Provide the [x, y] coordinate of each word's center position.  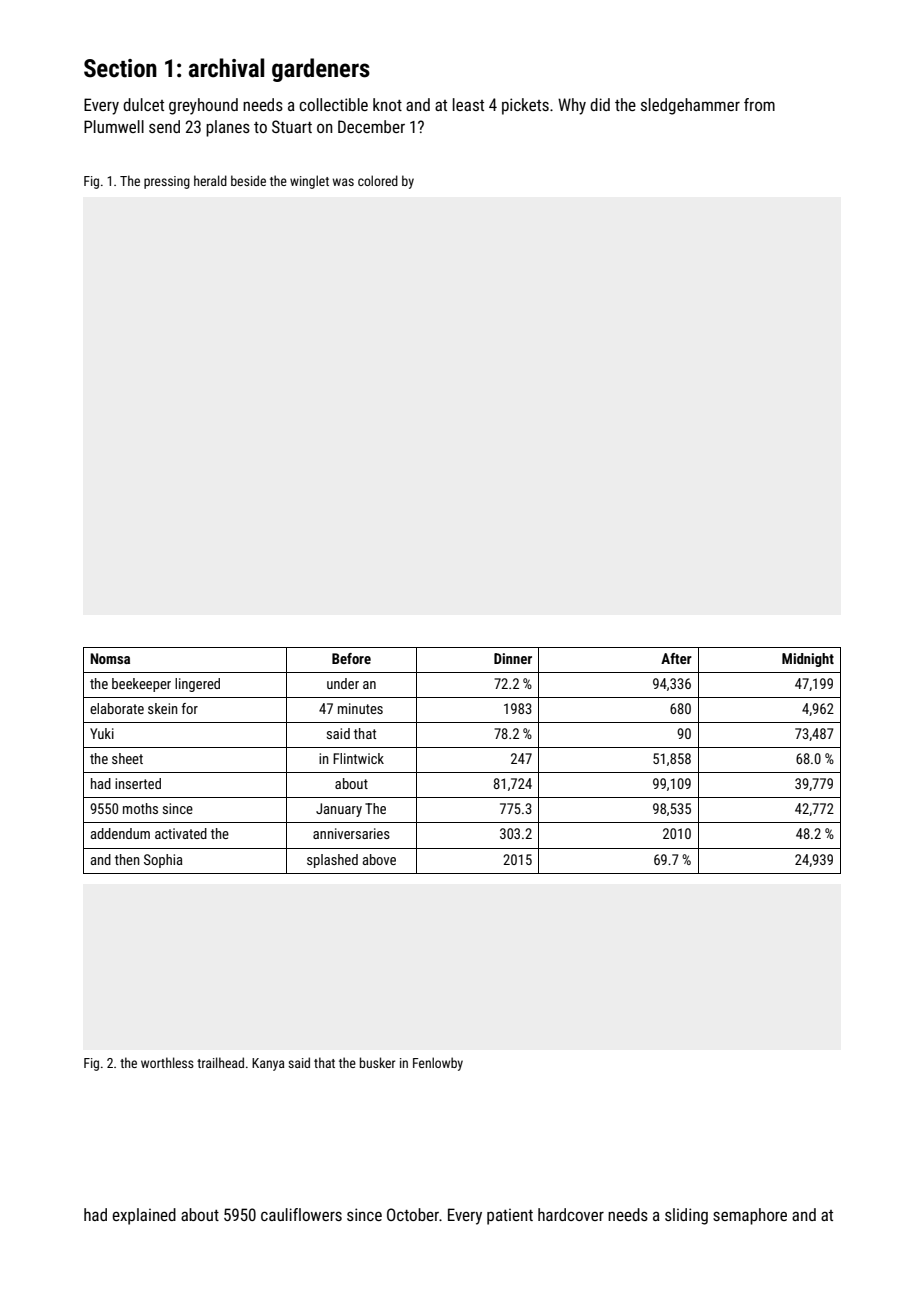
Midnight [808, 660]
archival [226, 68]
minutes [360, 708]
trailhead [220, 1062]
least [468, 104]
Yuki [102, 733]
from [759, 104]
